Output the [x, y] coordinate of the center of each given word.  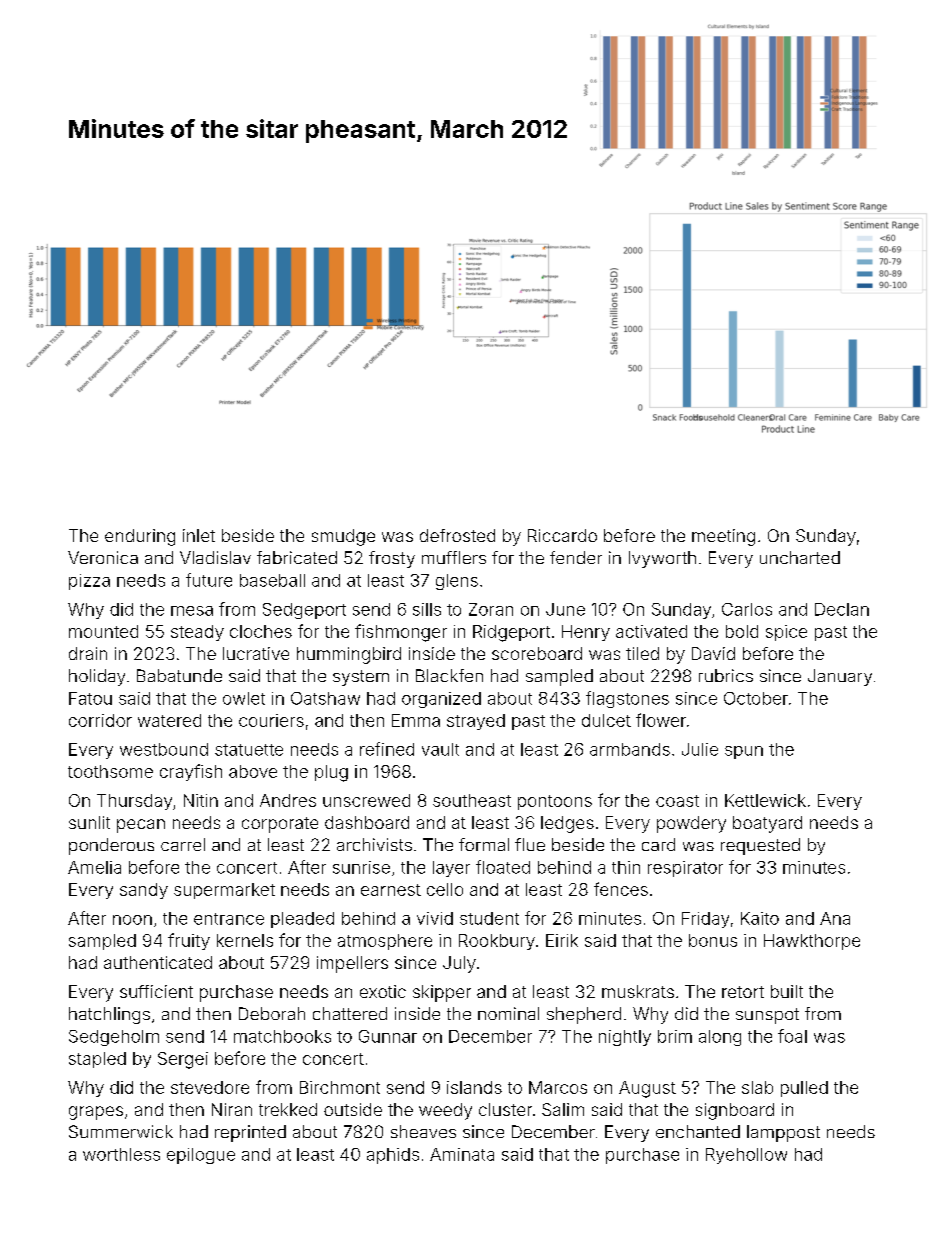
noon [132, 920]
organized [441, 700]
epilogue [201, 1156]
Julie [700, 749]
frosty [392, 559]
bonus [713, 940]
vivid [435, 918]
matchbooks [282, 1036]
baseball [272, 580]
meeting [723, 537]
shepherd [584, 1015]
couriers [271, 720]
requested [760, 846]
